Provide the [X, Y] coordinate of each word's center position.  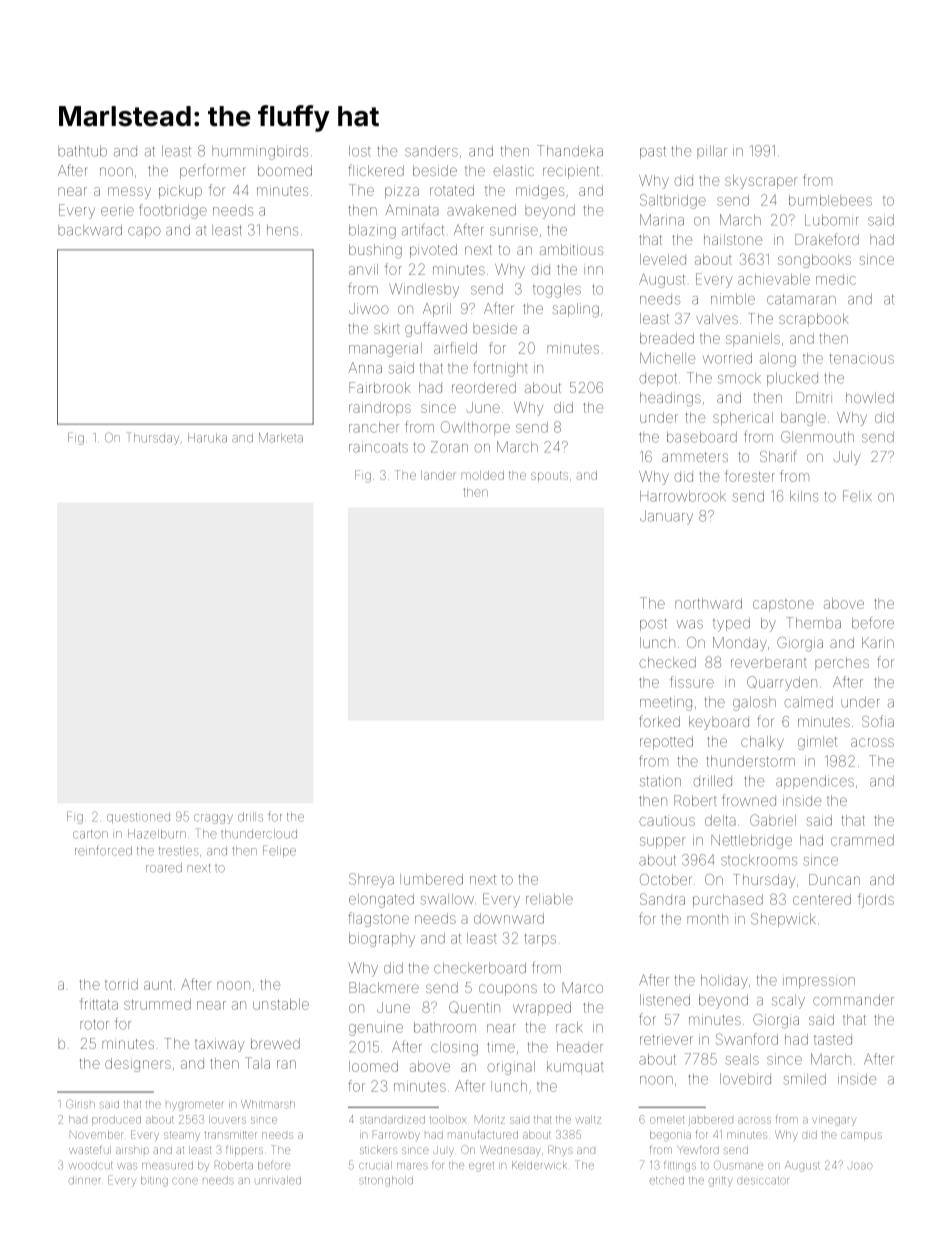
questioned [138, 818]
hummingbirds [260, 152]
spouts [549, 476]
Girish [80, 1104]
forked [659, 721]
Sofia [878, 721]
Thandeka [570, 151]
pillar [712, 152]
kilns [804, 496]
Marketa [281, 438]
